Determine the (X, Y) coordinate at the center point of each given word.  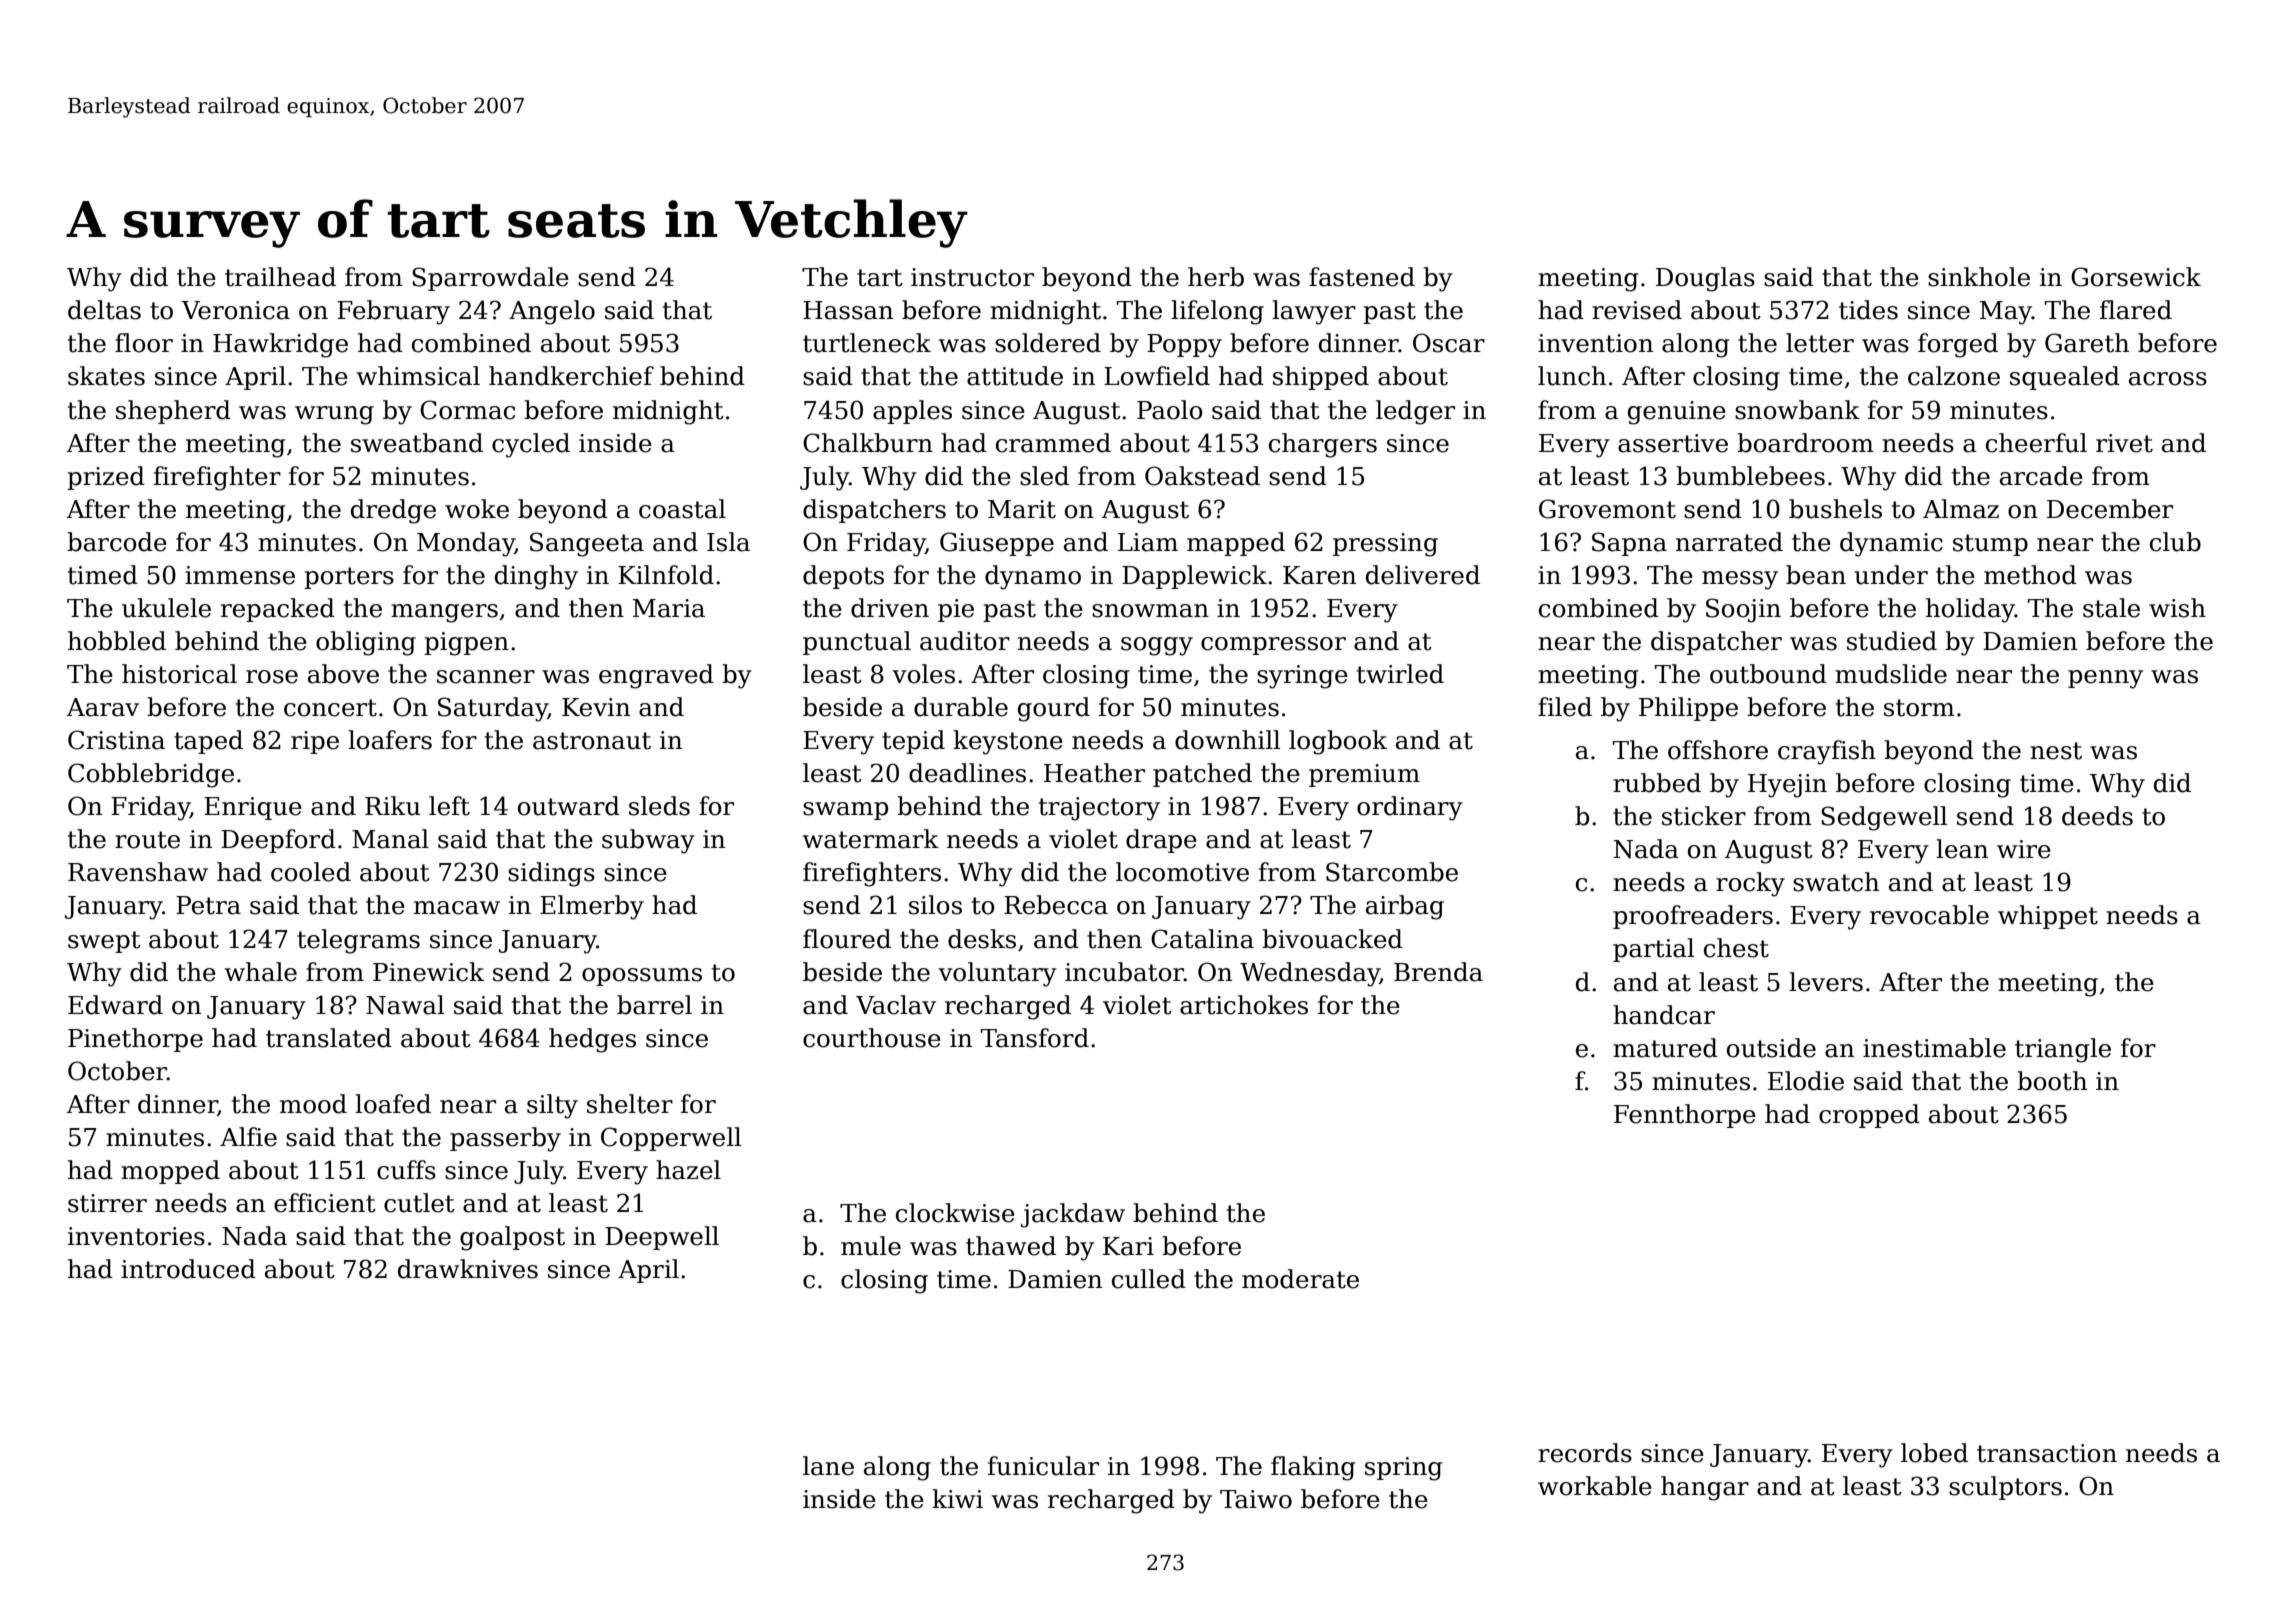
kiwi (957, 1498)
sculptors (2005, 1488)
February (393, 312)
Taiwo (1256, 1499)
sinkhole (1979, 277)
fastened (1362, 277)
